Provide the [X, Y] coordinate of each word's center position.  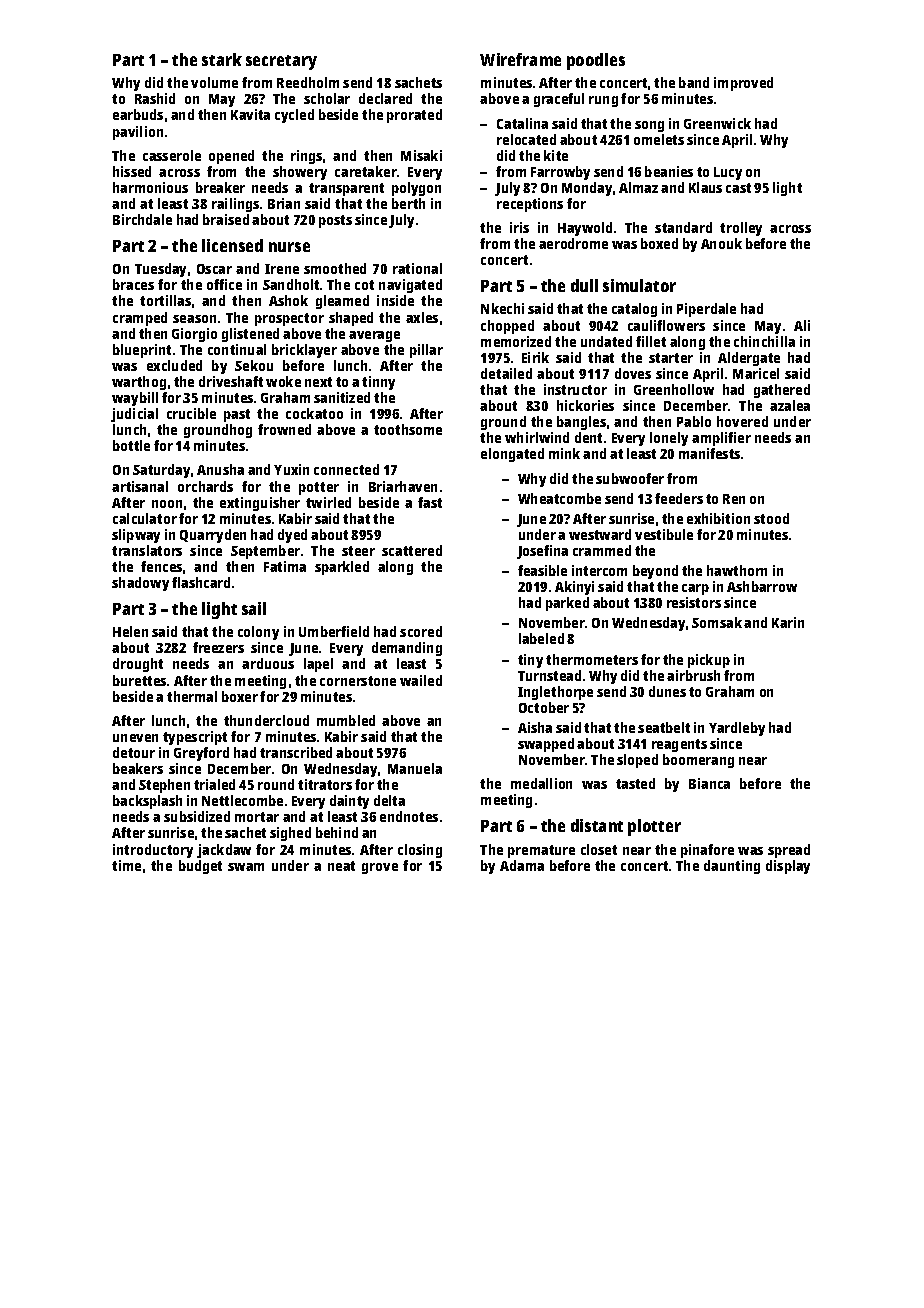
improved [743, 84]
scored [421, 631]
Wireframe [520, 59]
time [126, 865]
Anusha [220, 469]
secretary [281, 62]
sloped [637, 761]
